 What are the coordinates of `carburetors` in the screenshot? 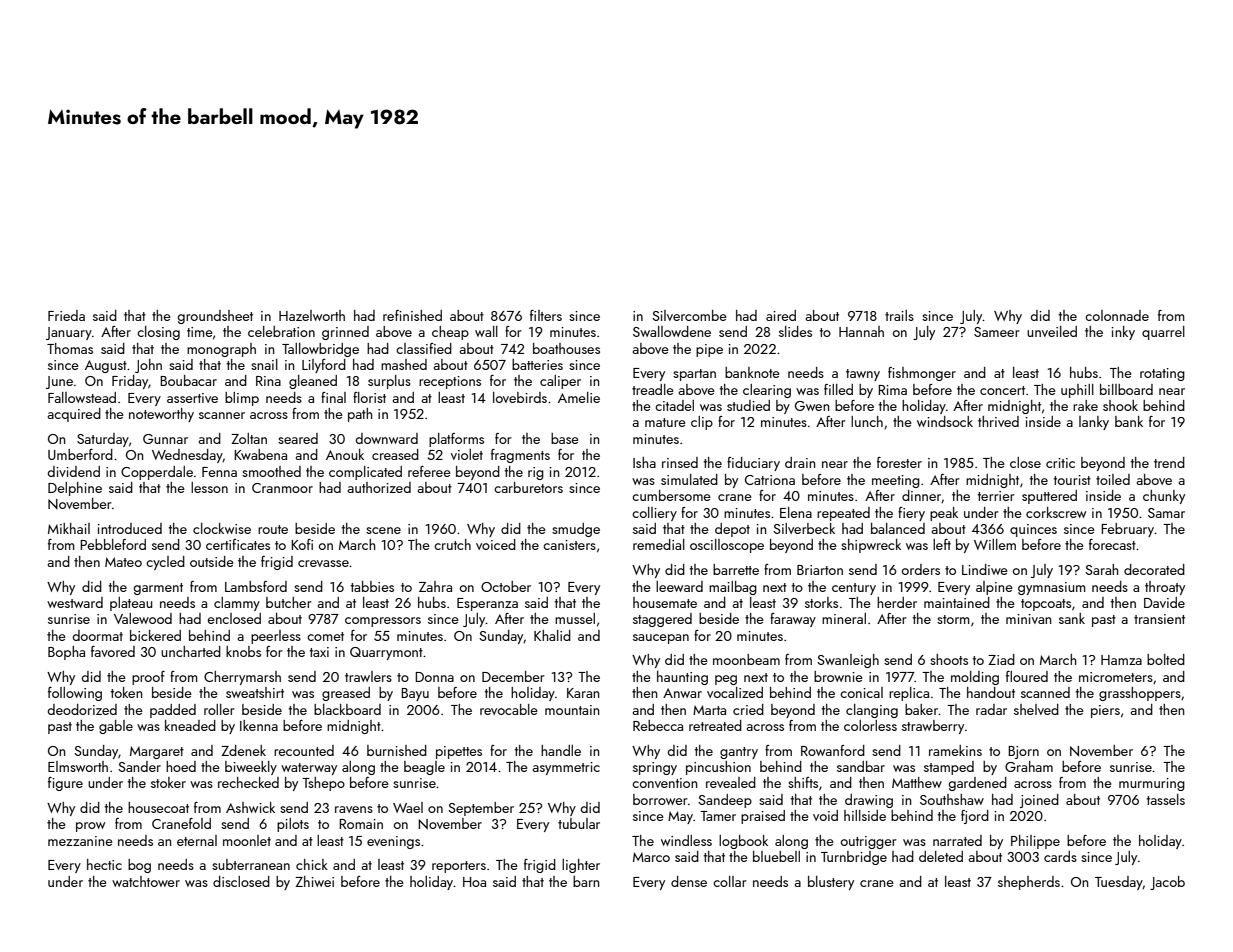 It's located at (528, 487).
